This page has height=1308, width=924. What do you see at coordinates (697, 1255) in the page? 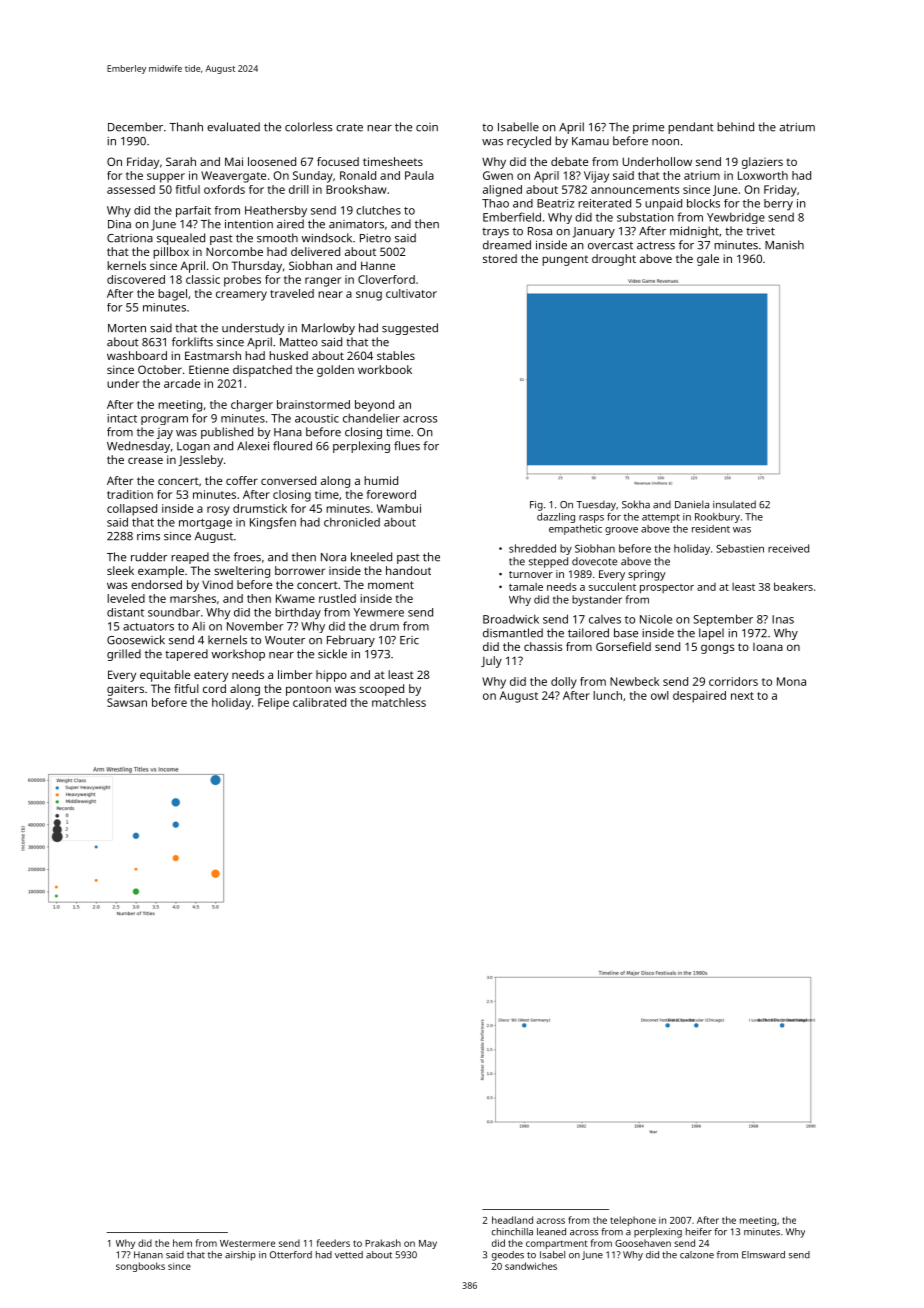
I see `calzone` at bounding box center [697, 1255].
